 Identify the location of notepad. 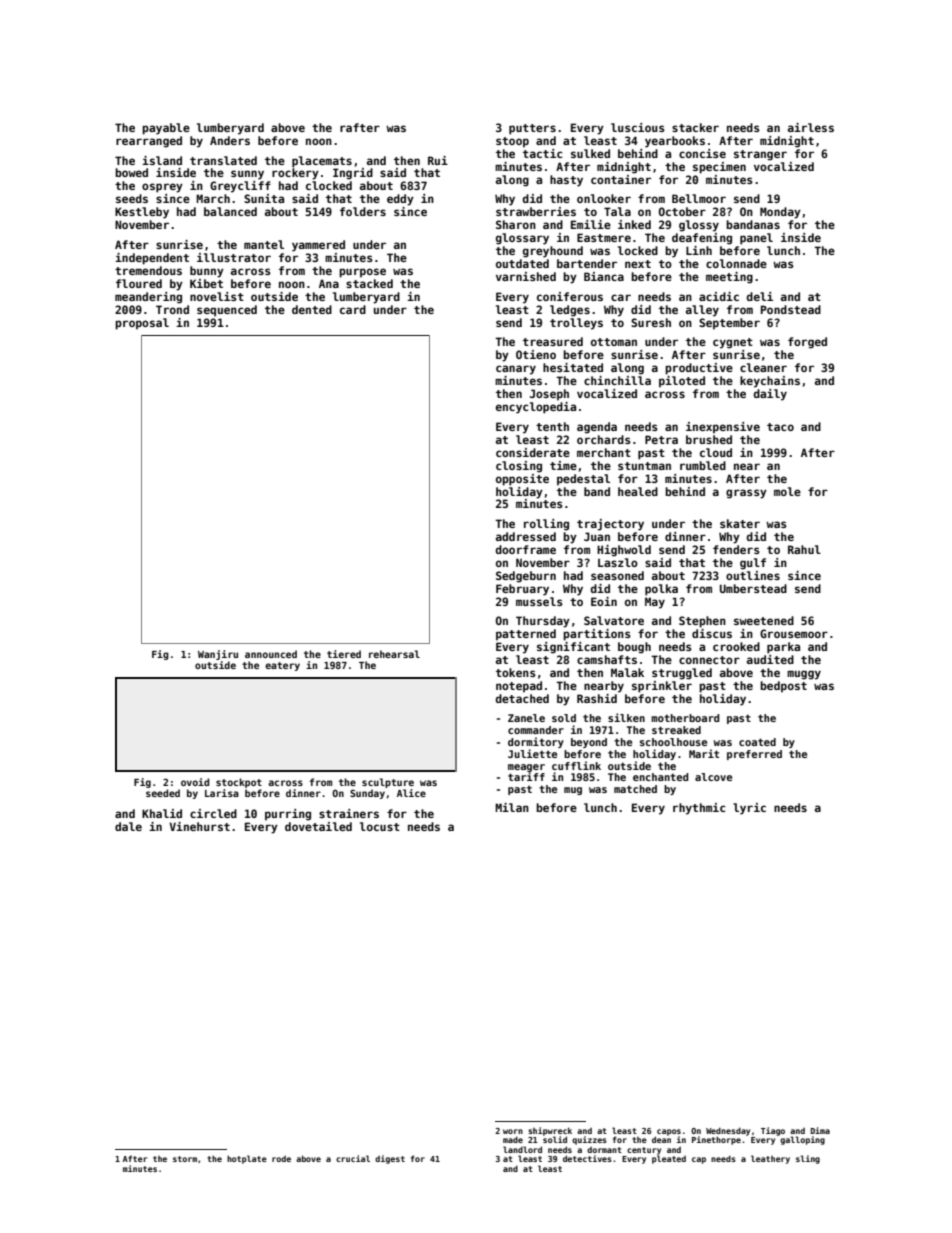
(519, 687).
